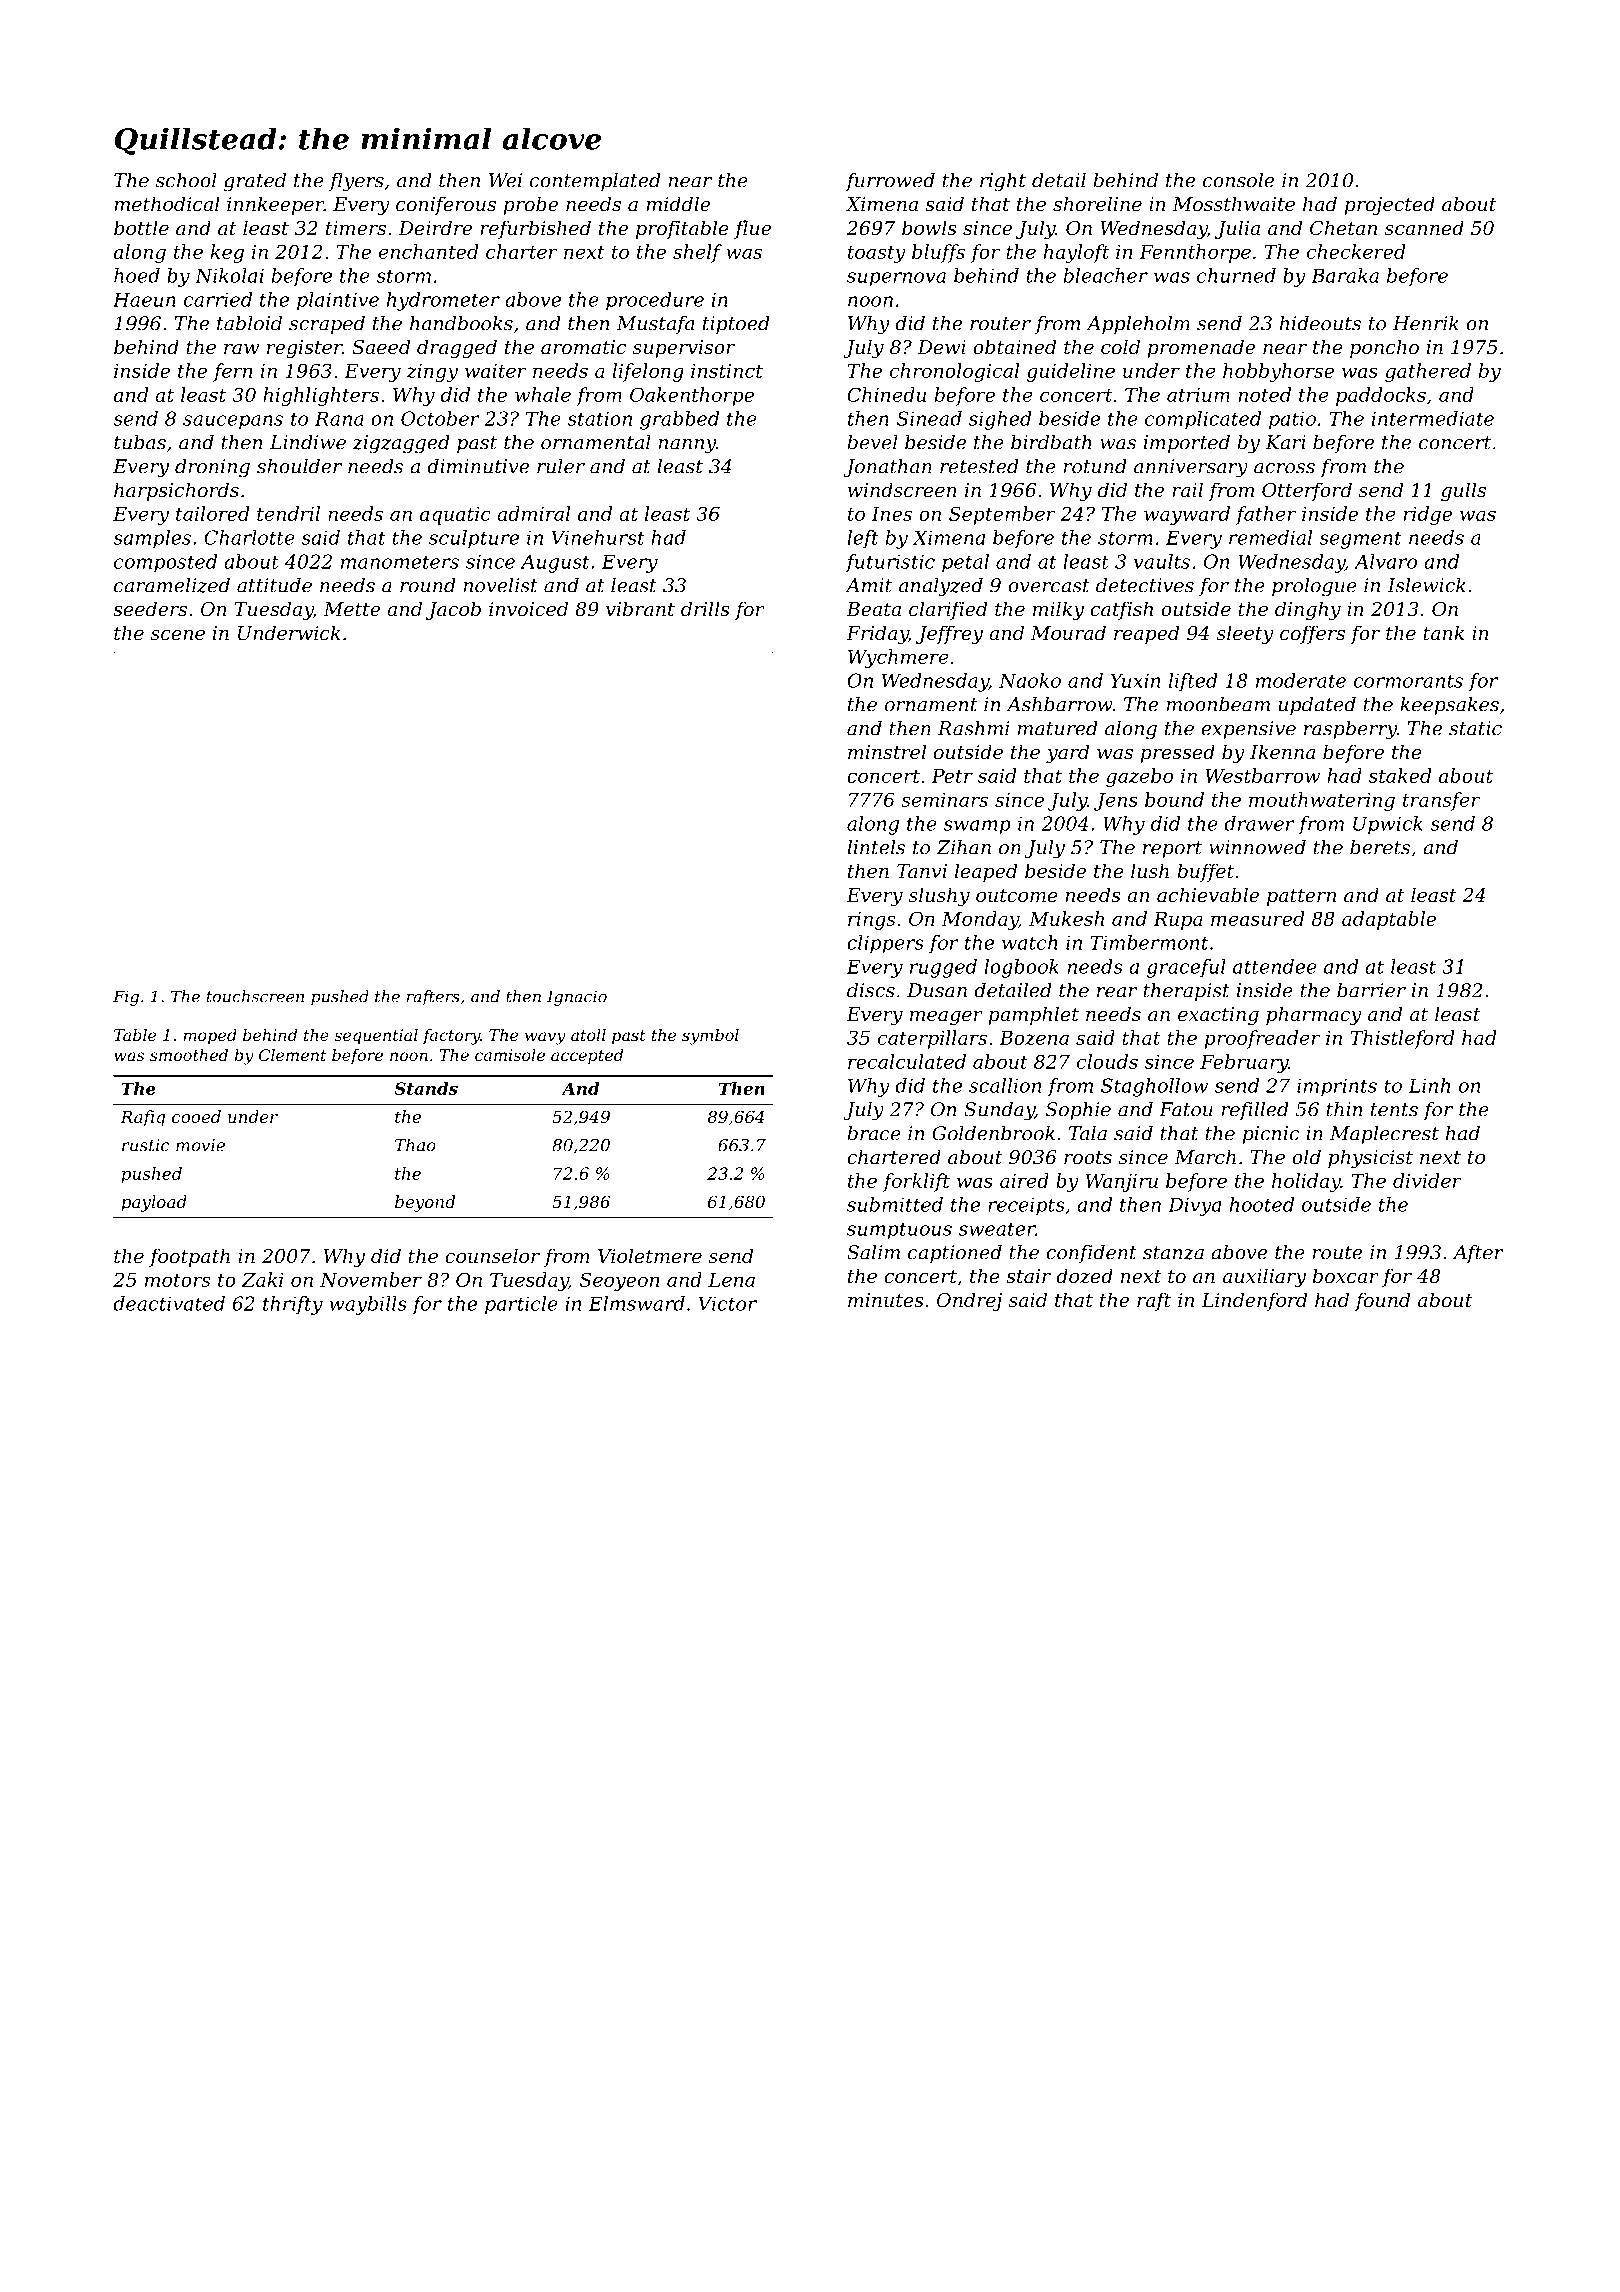 The image size is (1620, 2292). Describe the element at coordinates (1426, 585) in the screenshot. I see `Islewick` at that location.
